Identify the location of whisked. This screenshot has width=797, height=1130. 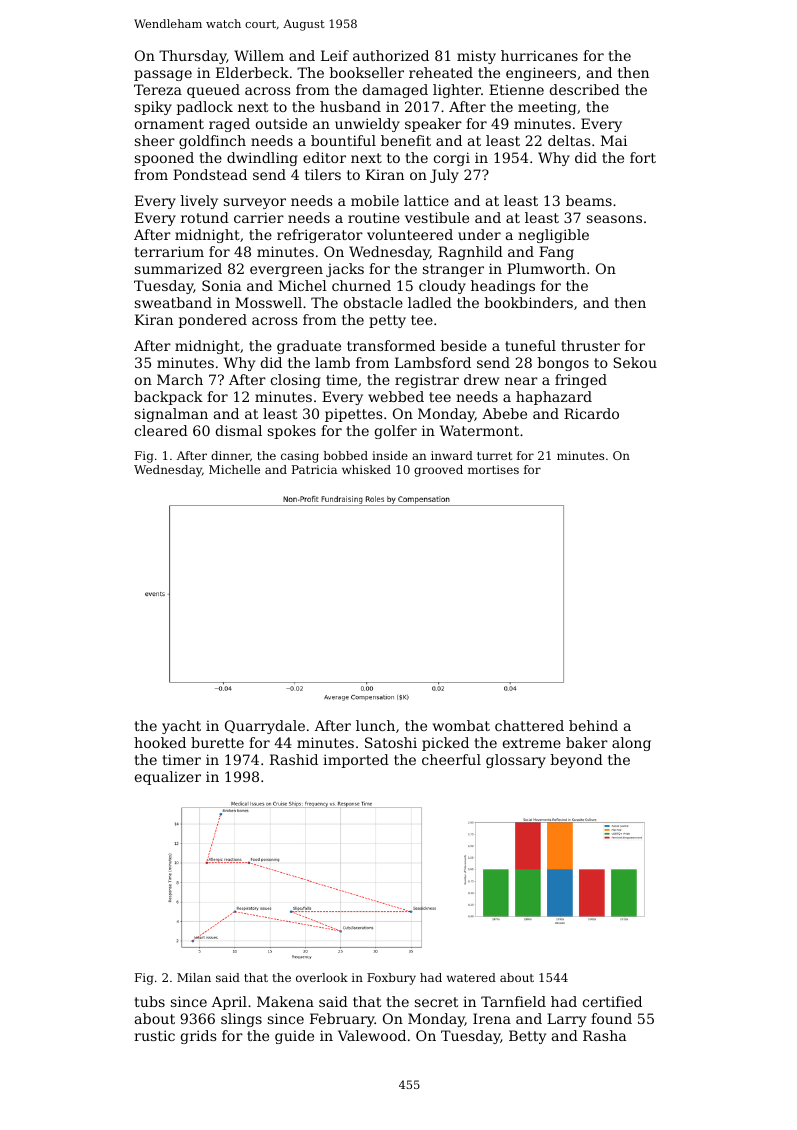
(366, 469).
